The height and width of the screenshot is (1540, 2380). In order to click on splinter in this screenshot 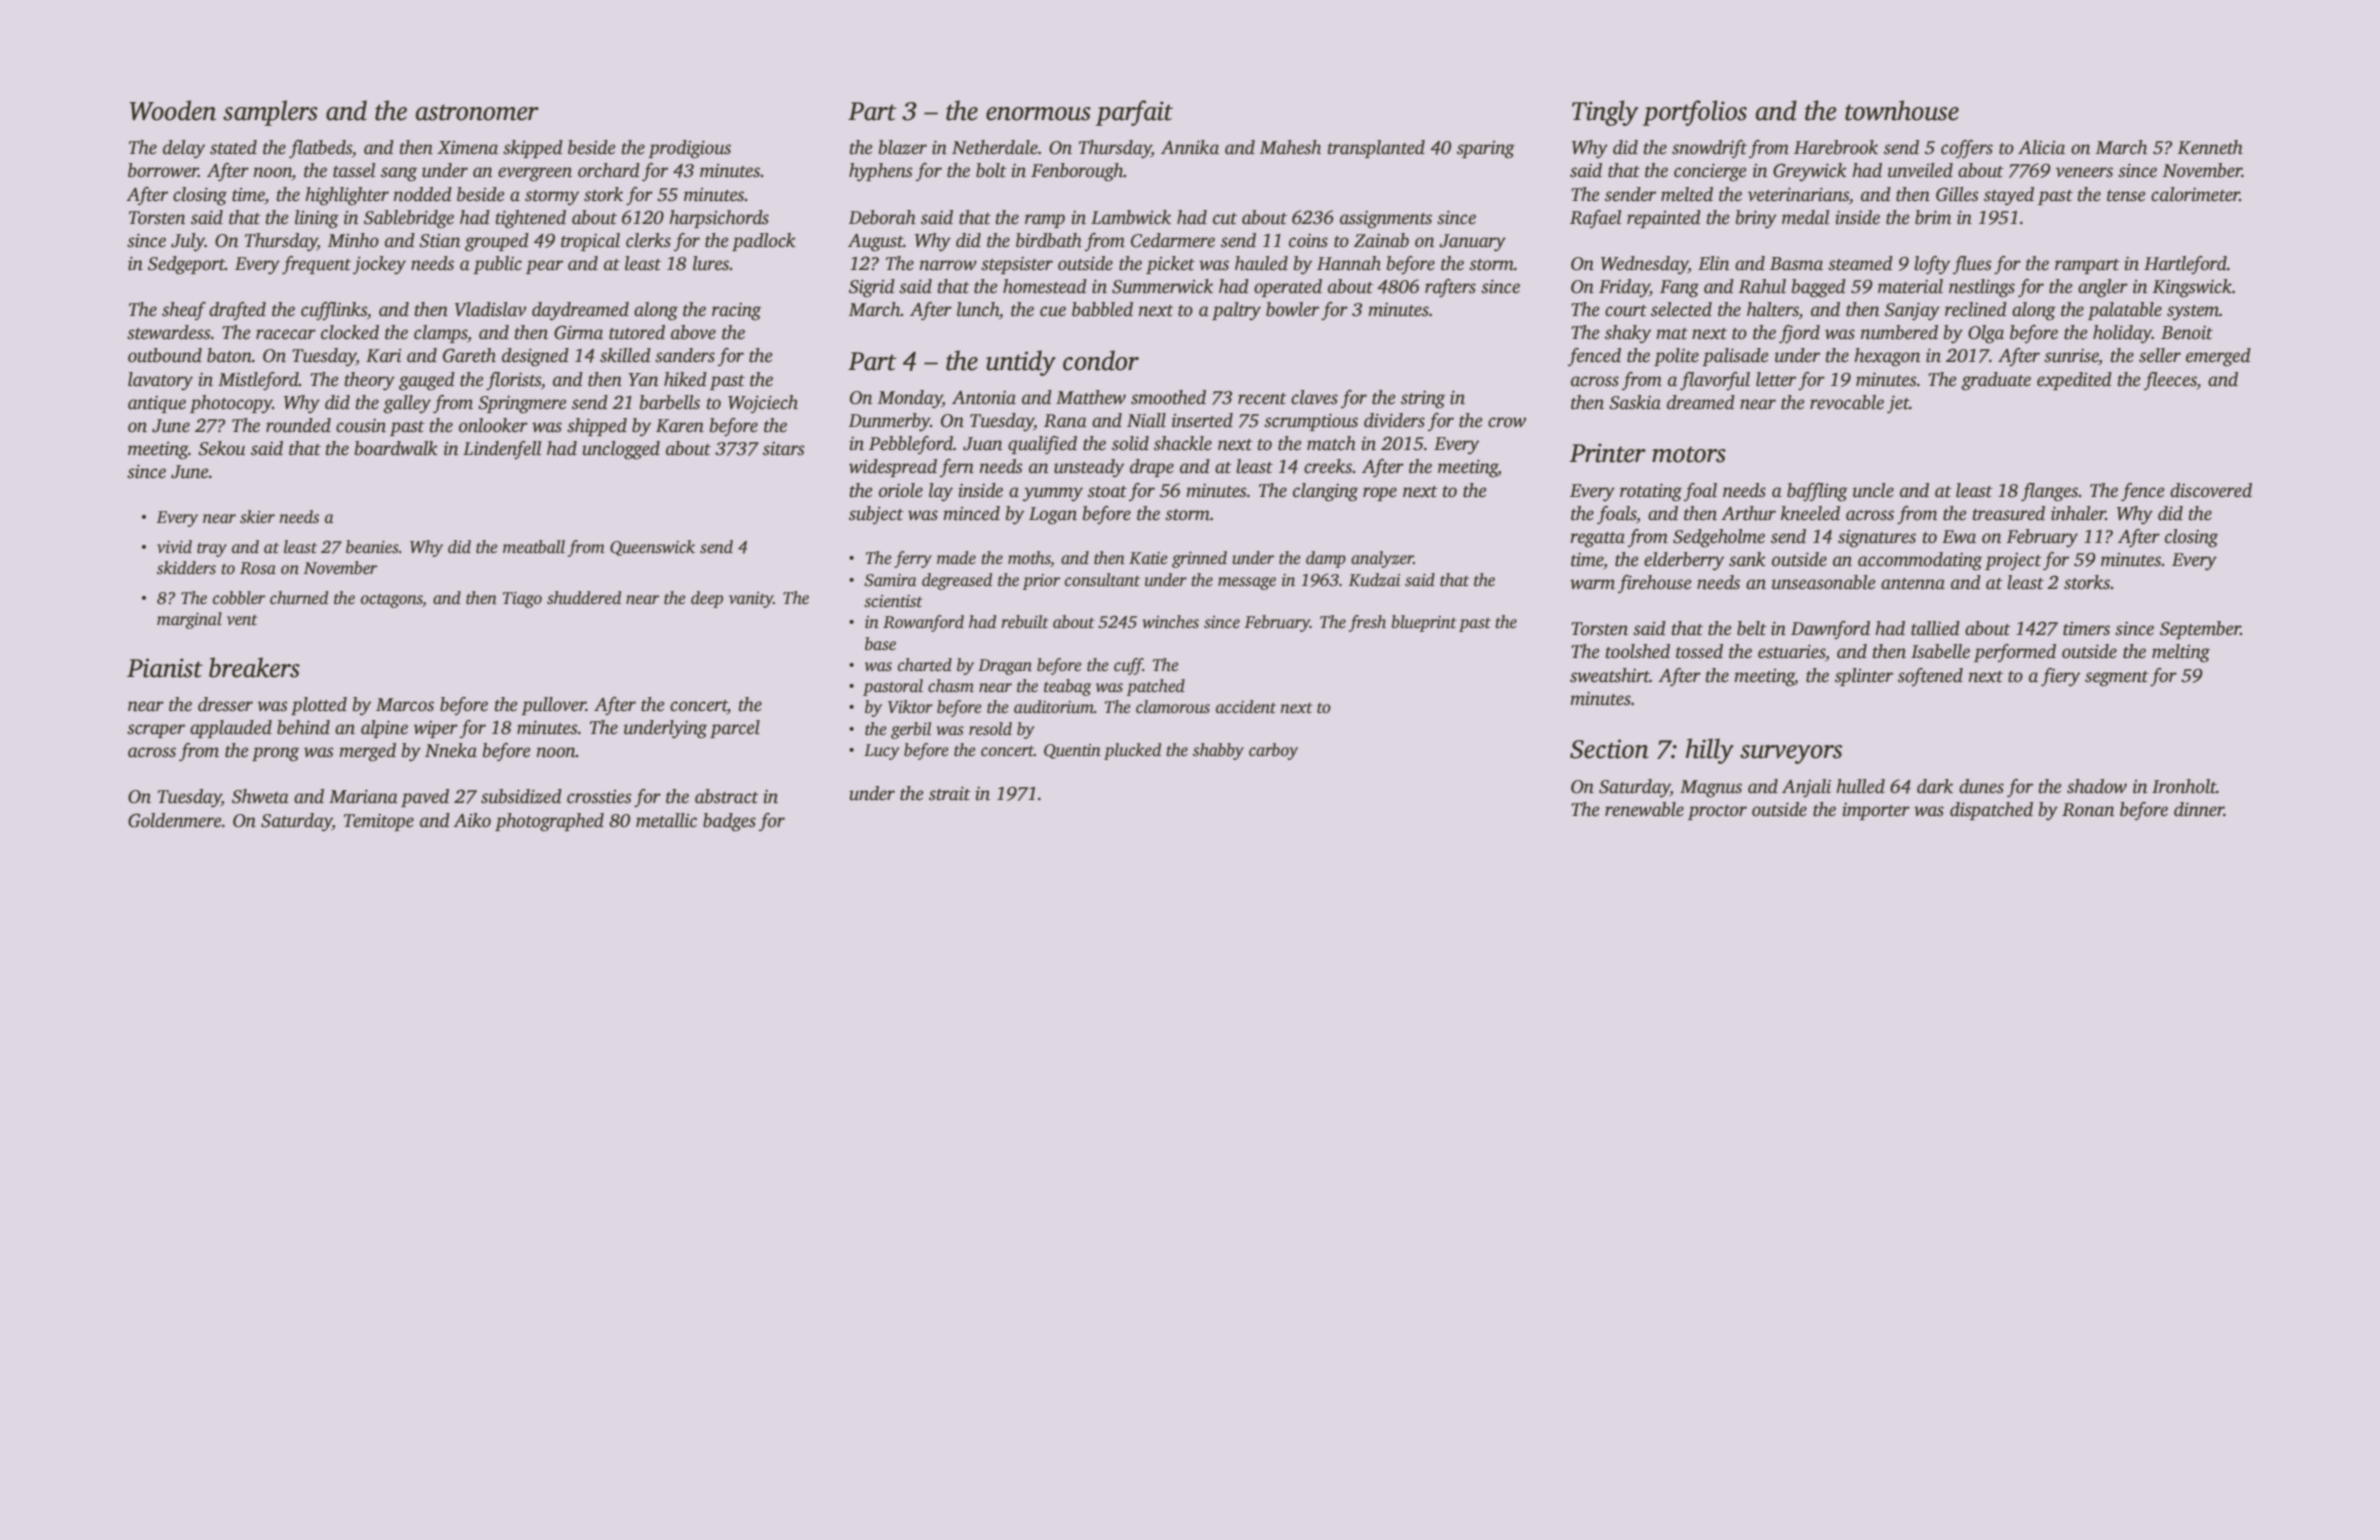, I will do `click(1864, 677)`.
